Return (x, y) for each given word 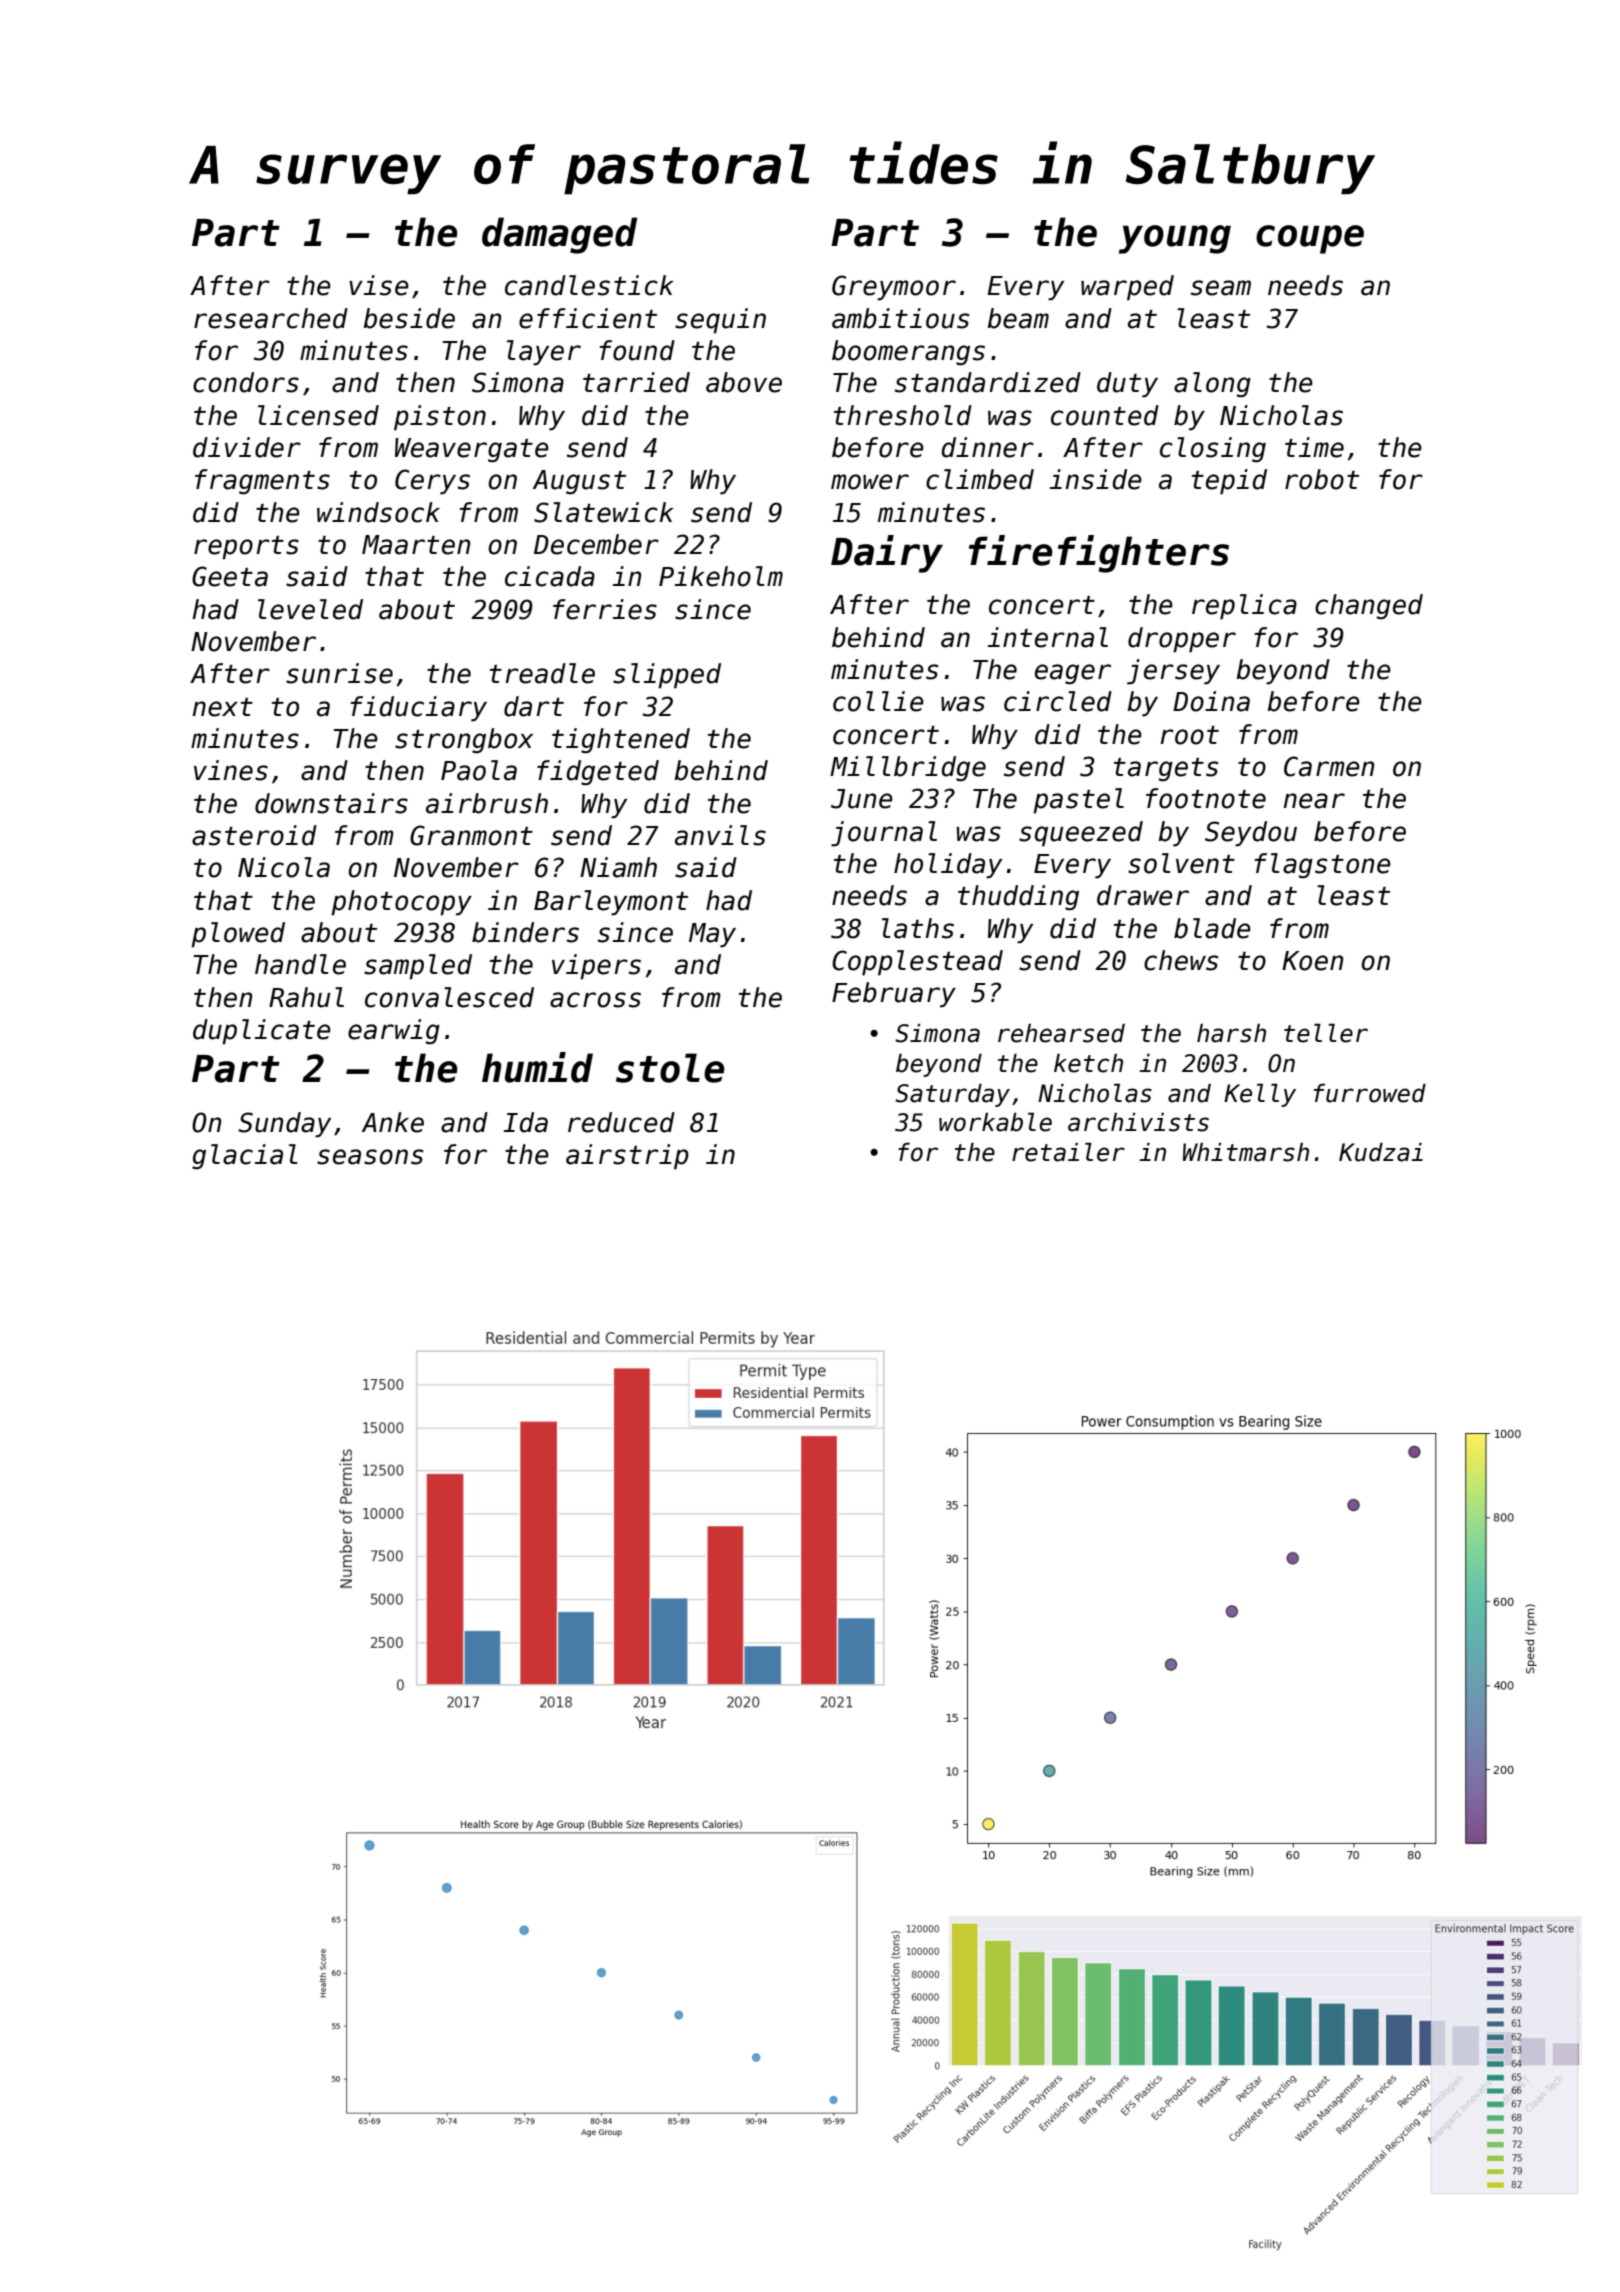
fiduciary (418, 709)
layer (544, 353)
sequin (720, 321)
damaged (559, 235)
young (1175, 239)
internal (1048, 637)
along (1212, 384)
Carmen (1329, 766)
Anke (393, 1122)
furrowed (1370, 1093)
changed (1369, 606)
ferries (605, 609)
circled (1058, 701)
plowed (238, 935)
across (595, 1000)
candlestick (589, 285)
